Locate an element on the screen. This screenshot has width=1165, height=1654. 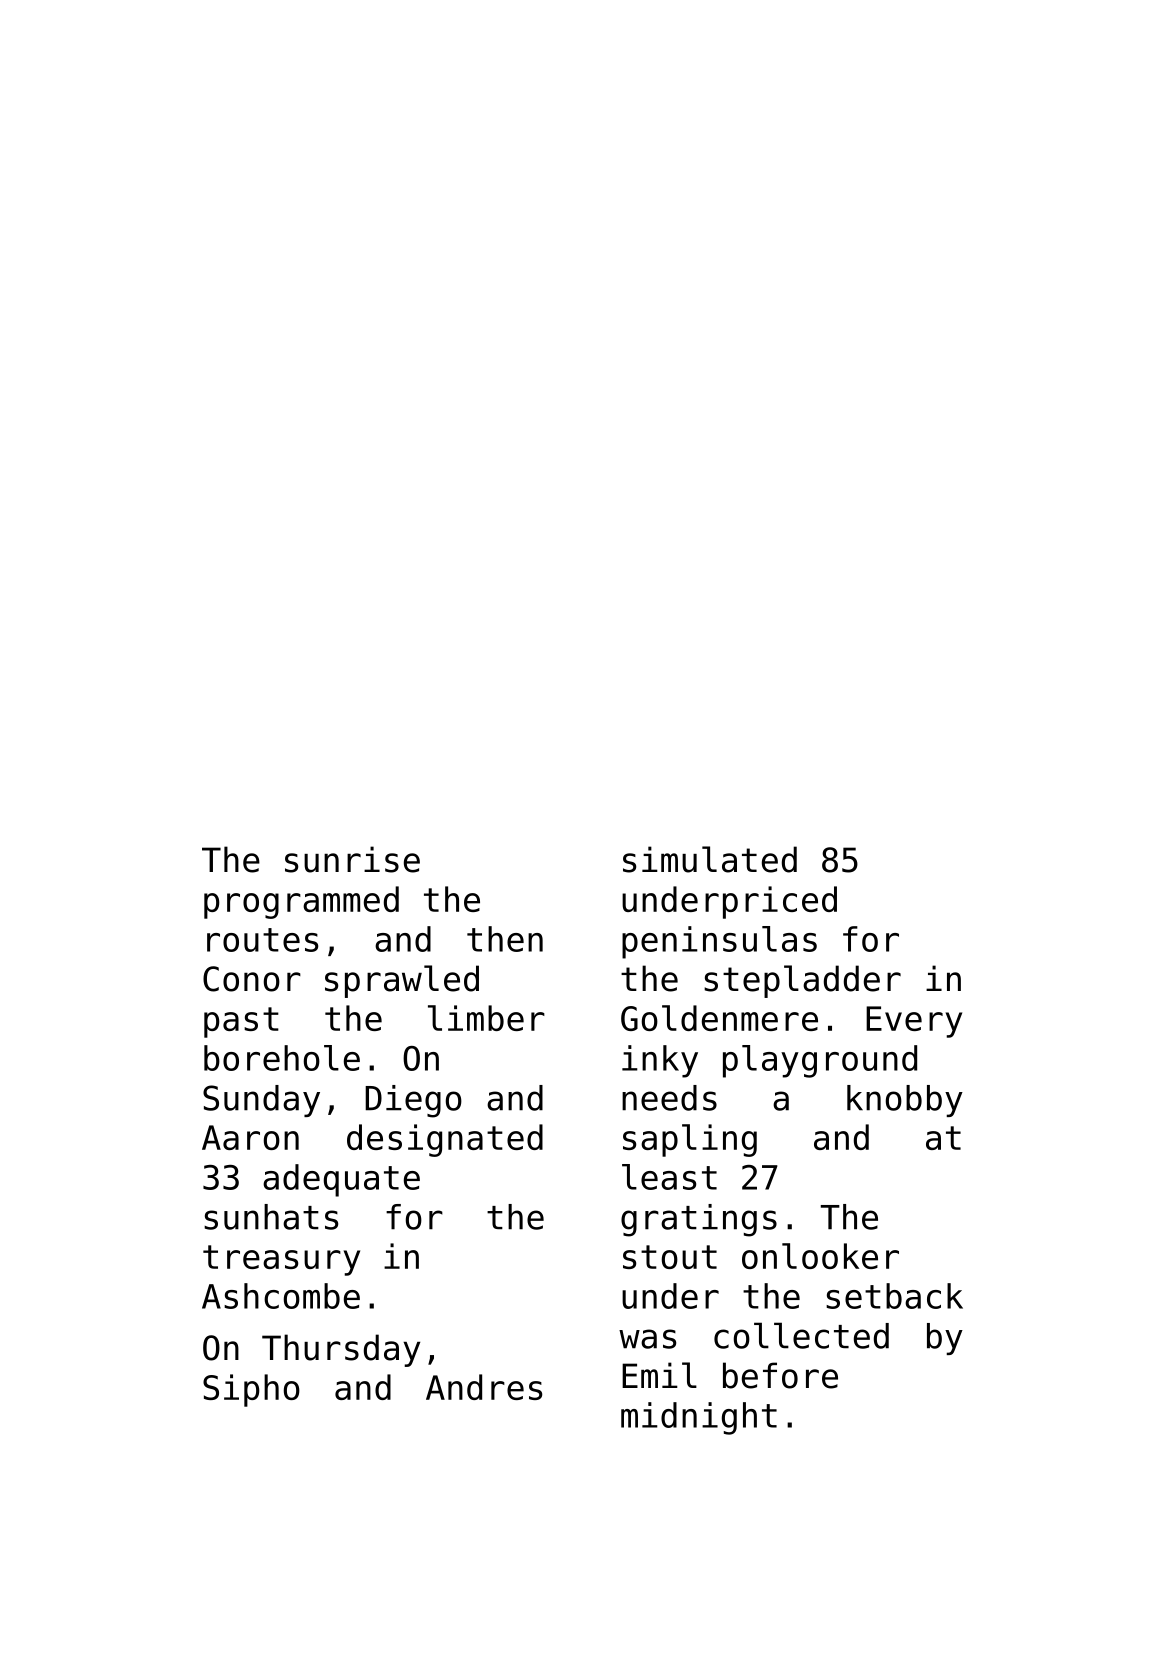
stout is located at coordinates (670, 1257).
